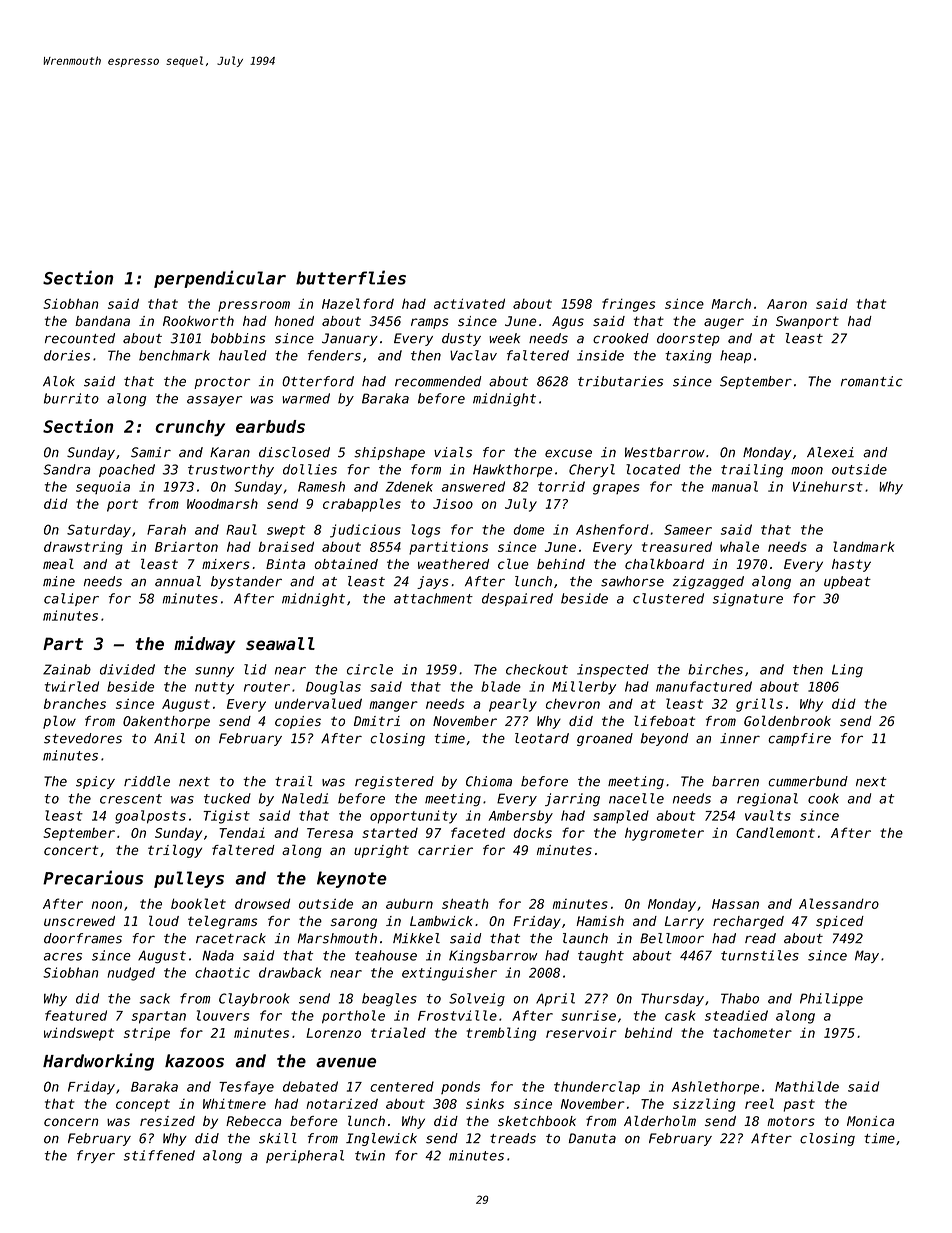 The image size is (952, 1233). What do you see at coordinates (513, 564) in the image?
I see `clue` at bounding box center [513, 564].
